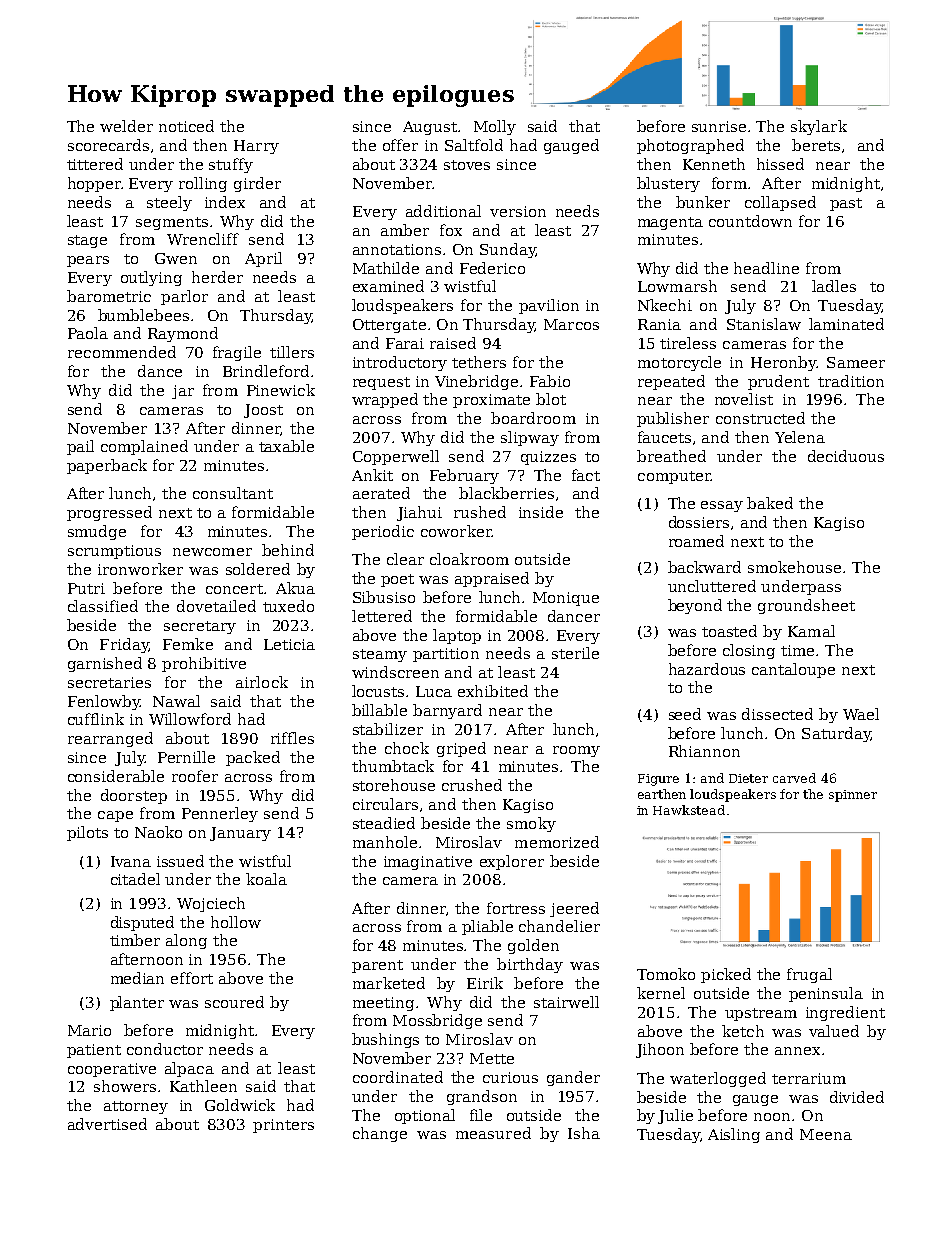  I want to click on Saltfold, so click(474, 145).
